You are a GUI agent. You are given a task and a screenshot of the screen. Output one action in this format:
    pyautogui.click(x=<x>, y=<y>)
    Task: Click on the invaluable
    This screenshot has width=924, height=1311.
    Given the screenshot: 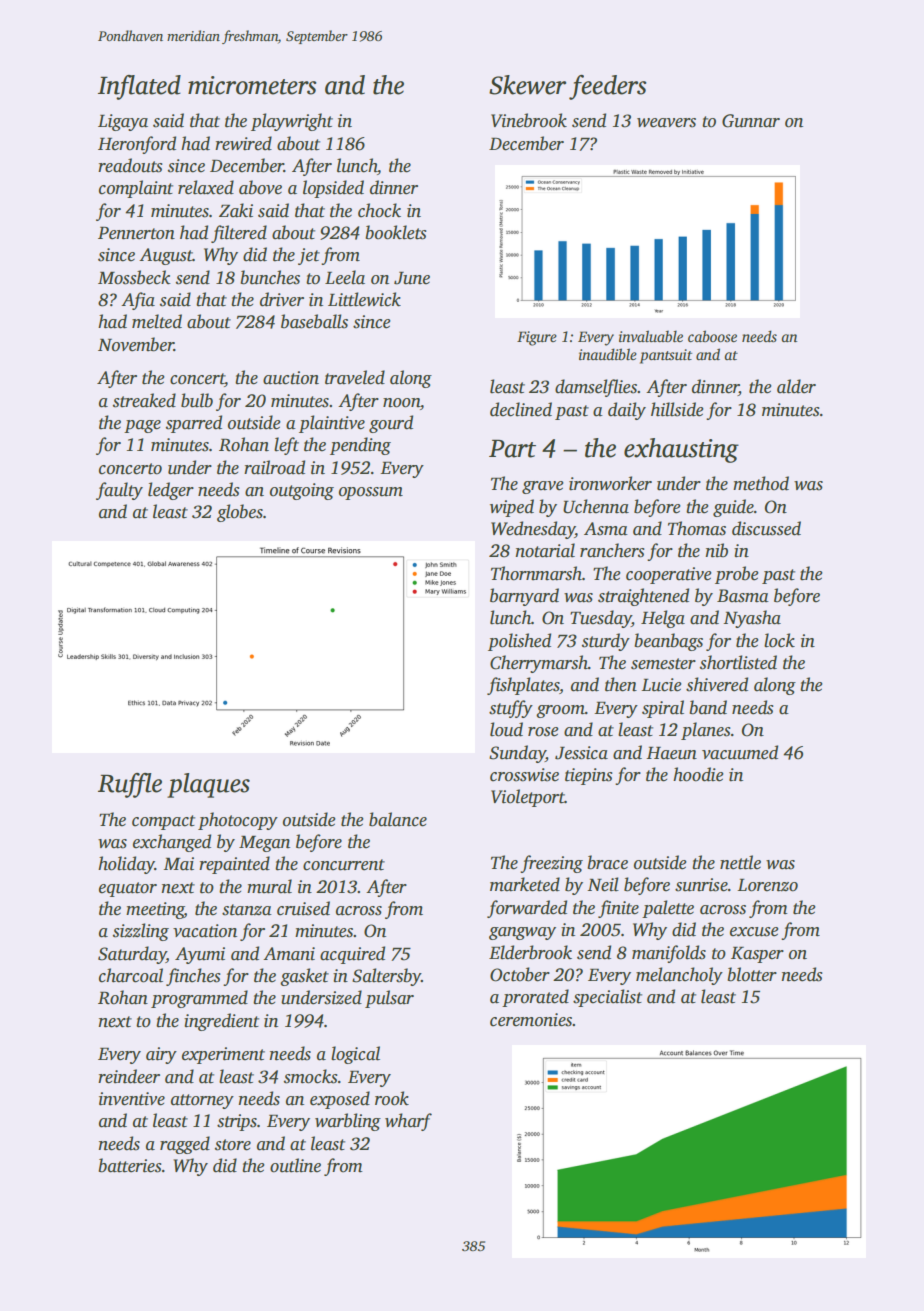 What is the action you would take?
    pyautogui.click(x=651, y=336)
